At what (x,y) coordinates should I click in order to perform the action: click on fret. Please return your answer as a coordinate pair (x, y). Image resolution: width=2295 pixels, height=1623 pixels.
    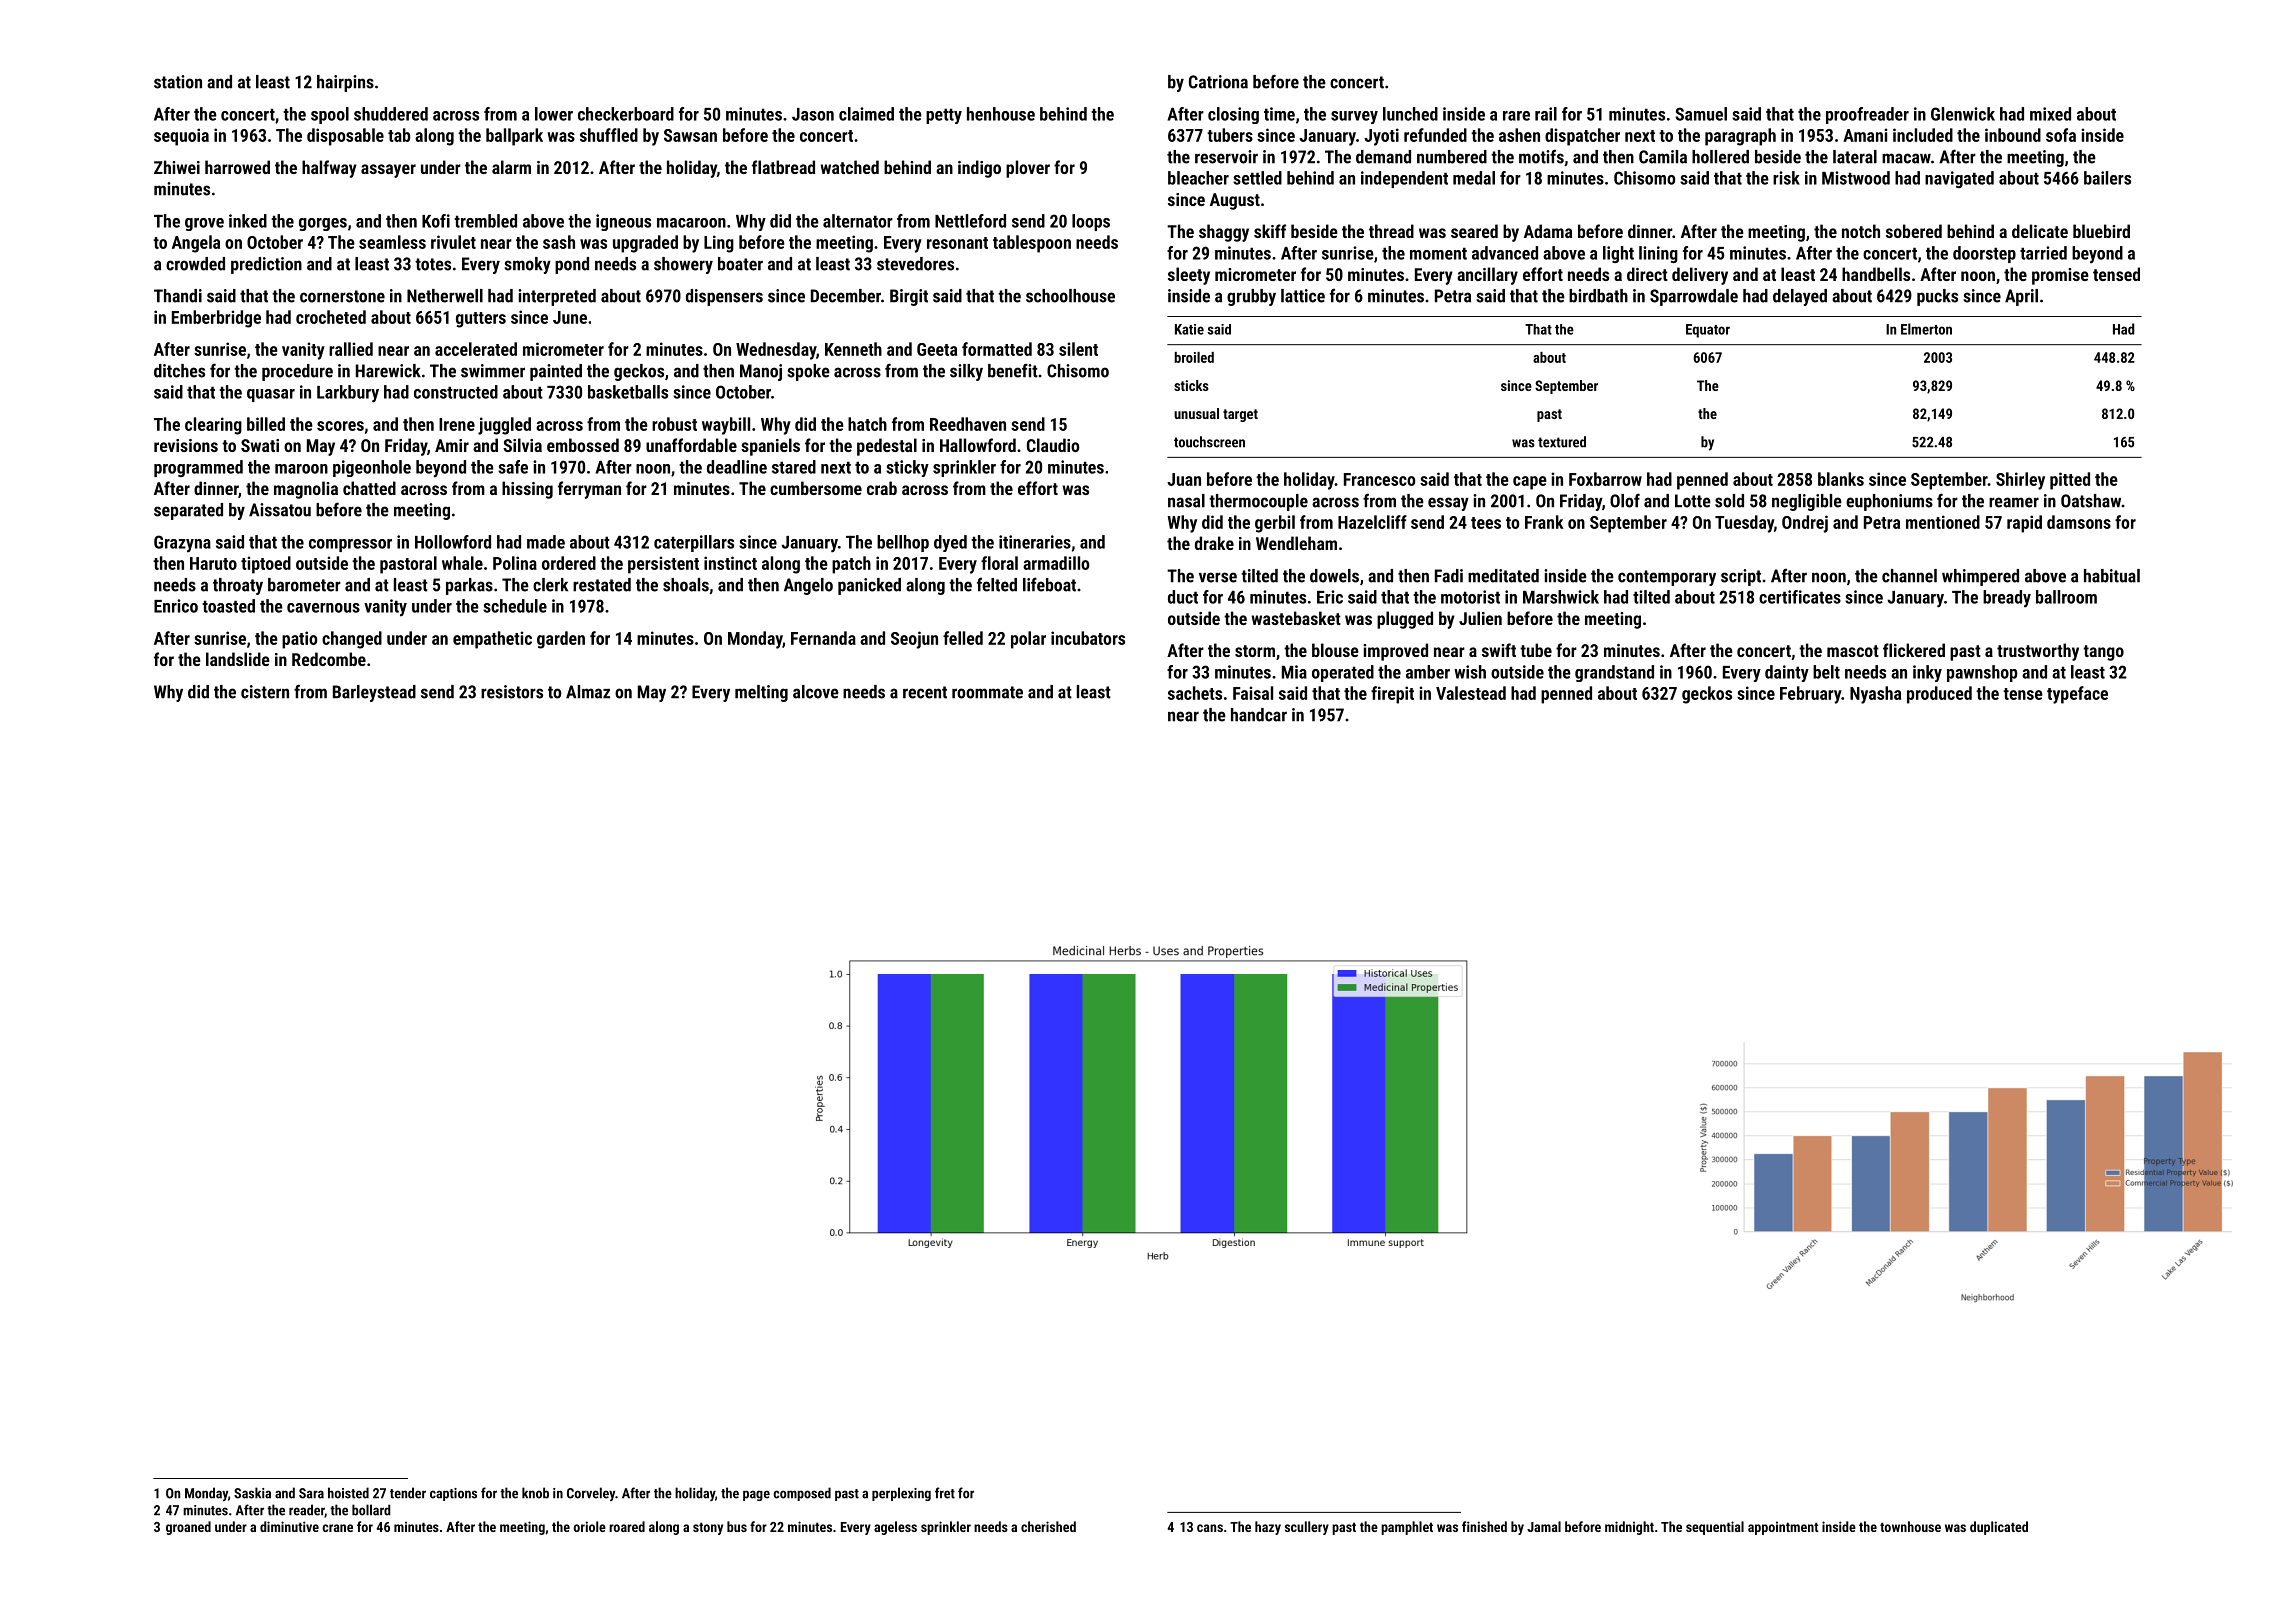
    Looking at the image, I should click on (945, 1493).
